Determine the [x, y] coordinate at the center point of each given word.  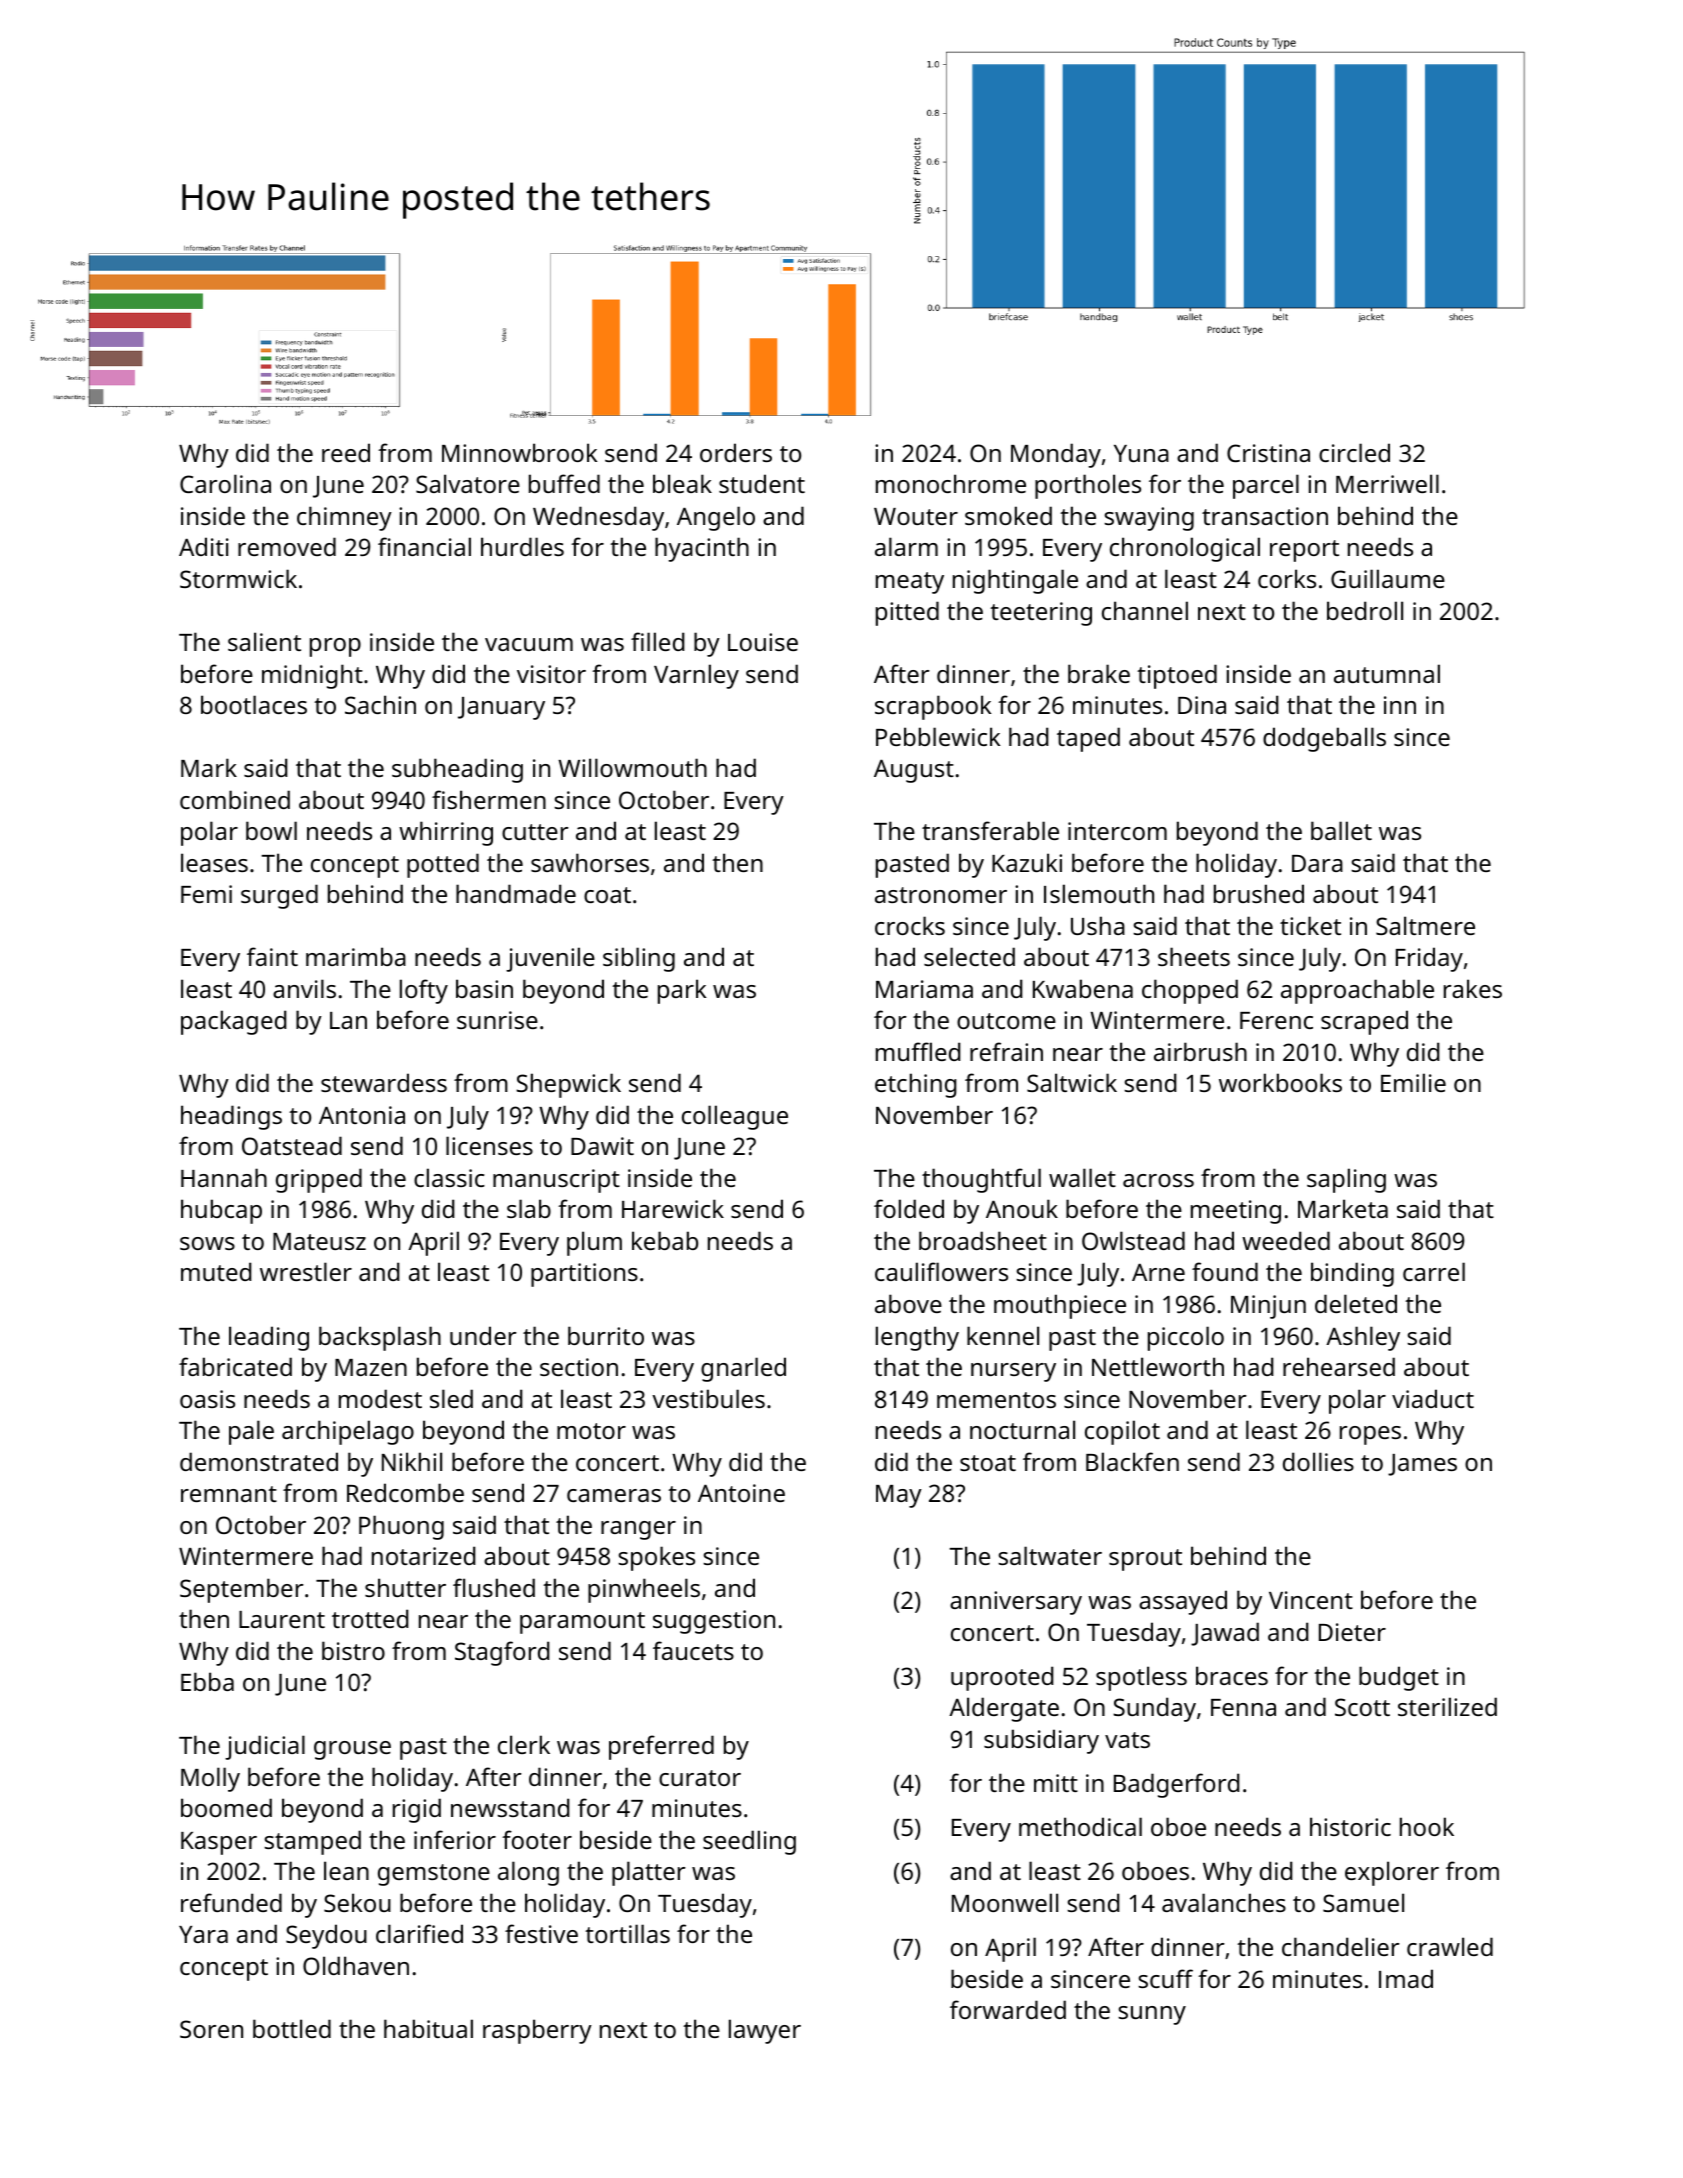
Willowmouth [632, 767]
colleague [735, 1117]
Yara [203, 1934]
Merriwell [1387, 483]
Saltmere [1425, 925]
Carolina [225, 483]
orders [736, 452]
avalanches [1224, 1902]
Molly [210, 1779]
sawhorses [590, 862]
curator [700, 1778]
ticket [1310, 925]
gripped [319, 1180]
